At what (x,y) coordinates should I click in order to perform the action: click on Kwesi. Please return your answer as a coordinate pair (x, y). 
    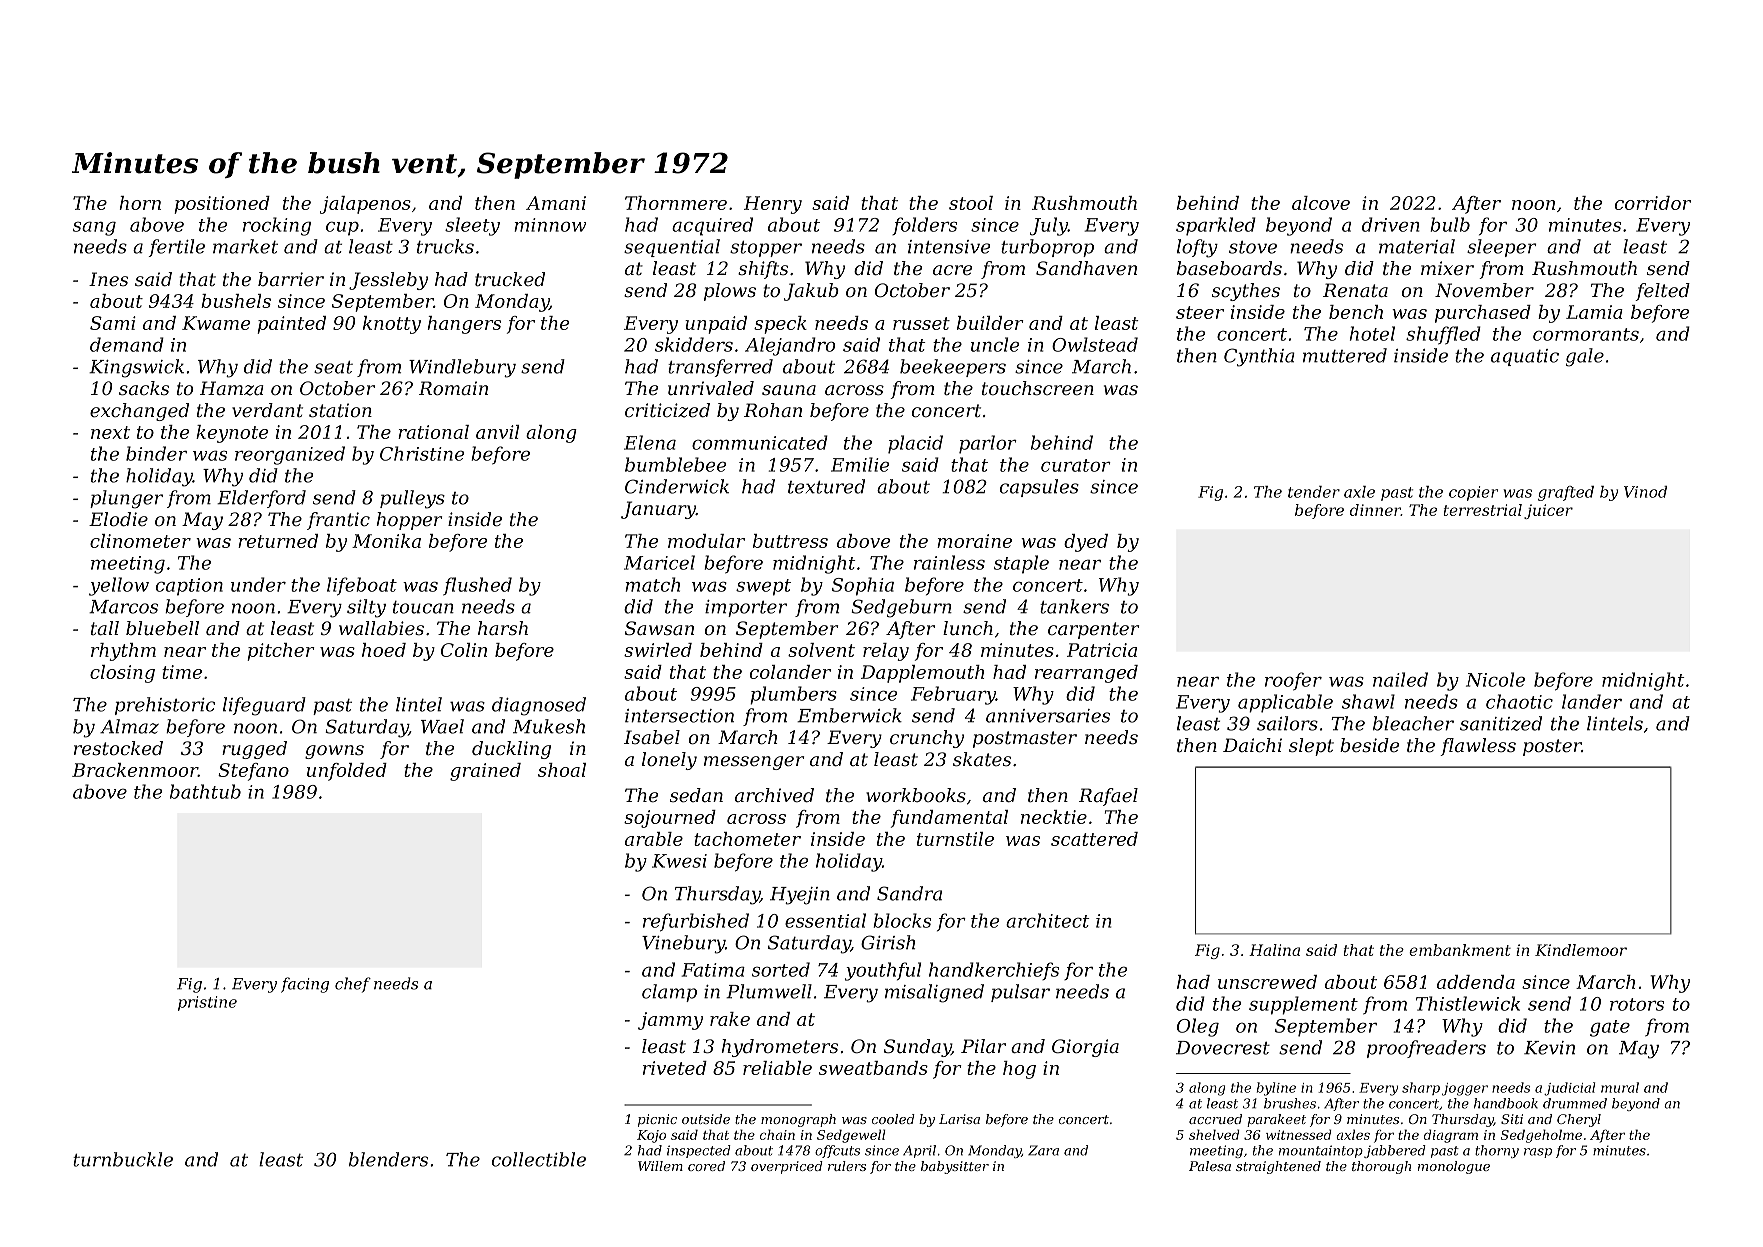
    Looking at the image, I should click on (679, 861).
